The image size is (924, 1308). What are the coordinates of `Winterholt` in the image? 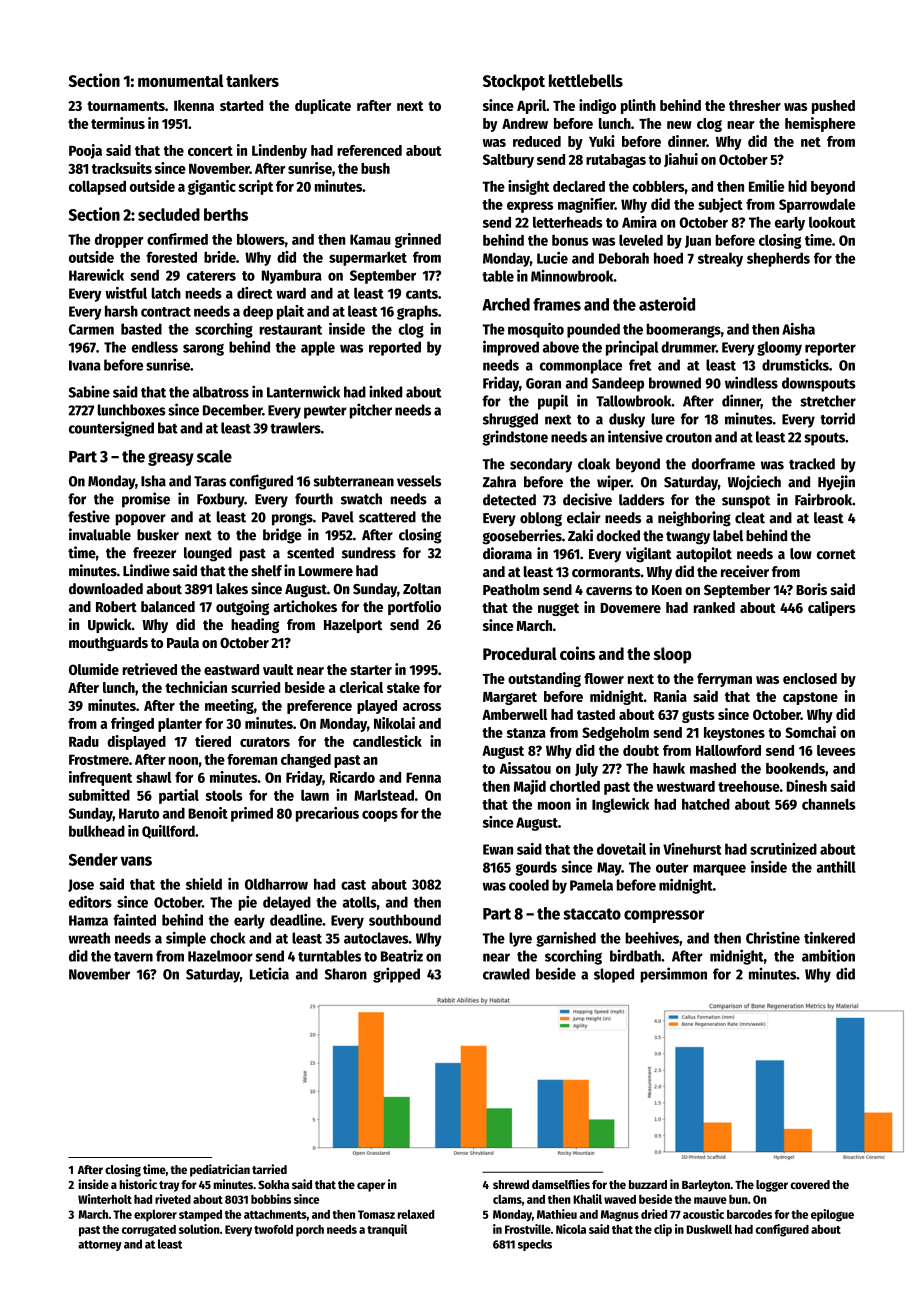 It's located at (105, 1199).
